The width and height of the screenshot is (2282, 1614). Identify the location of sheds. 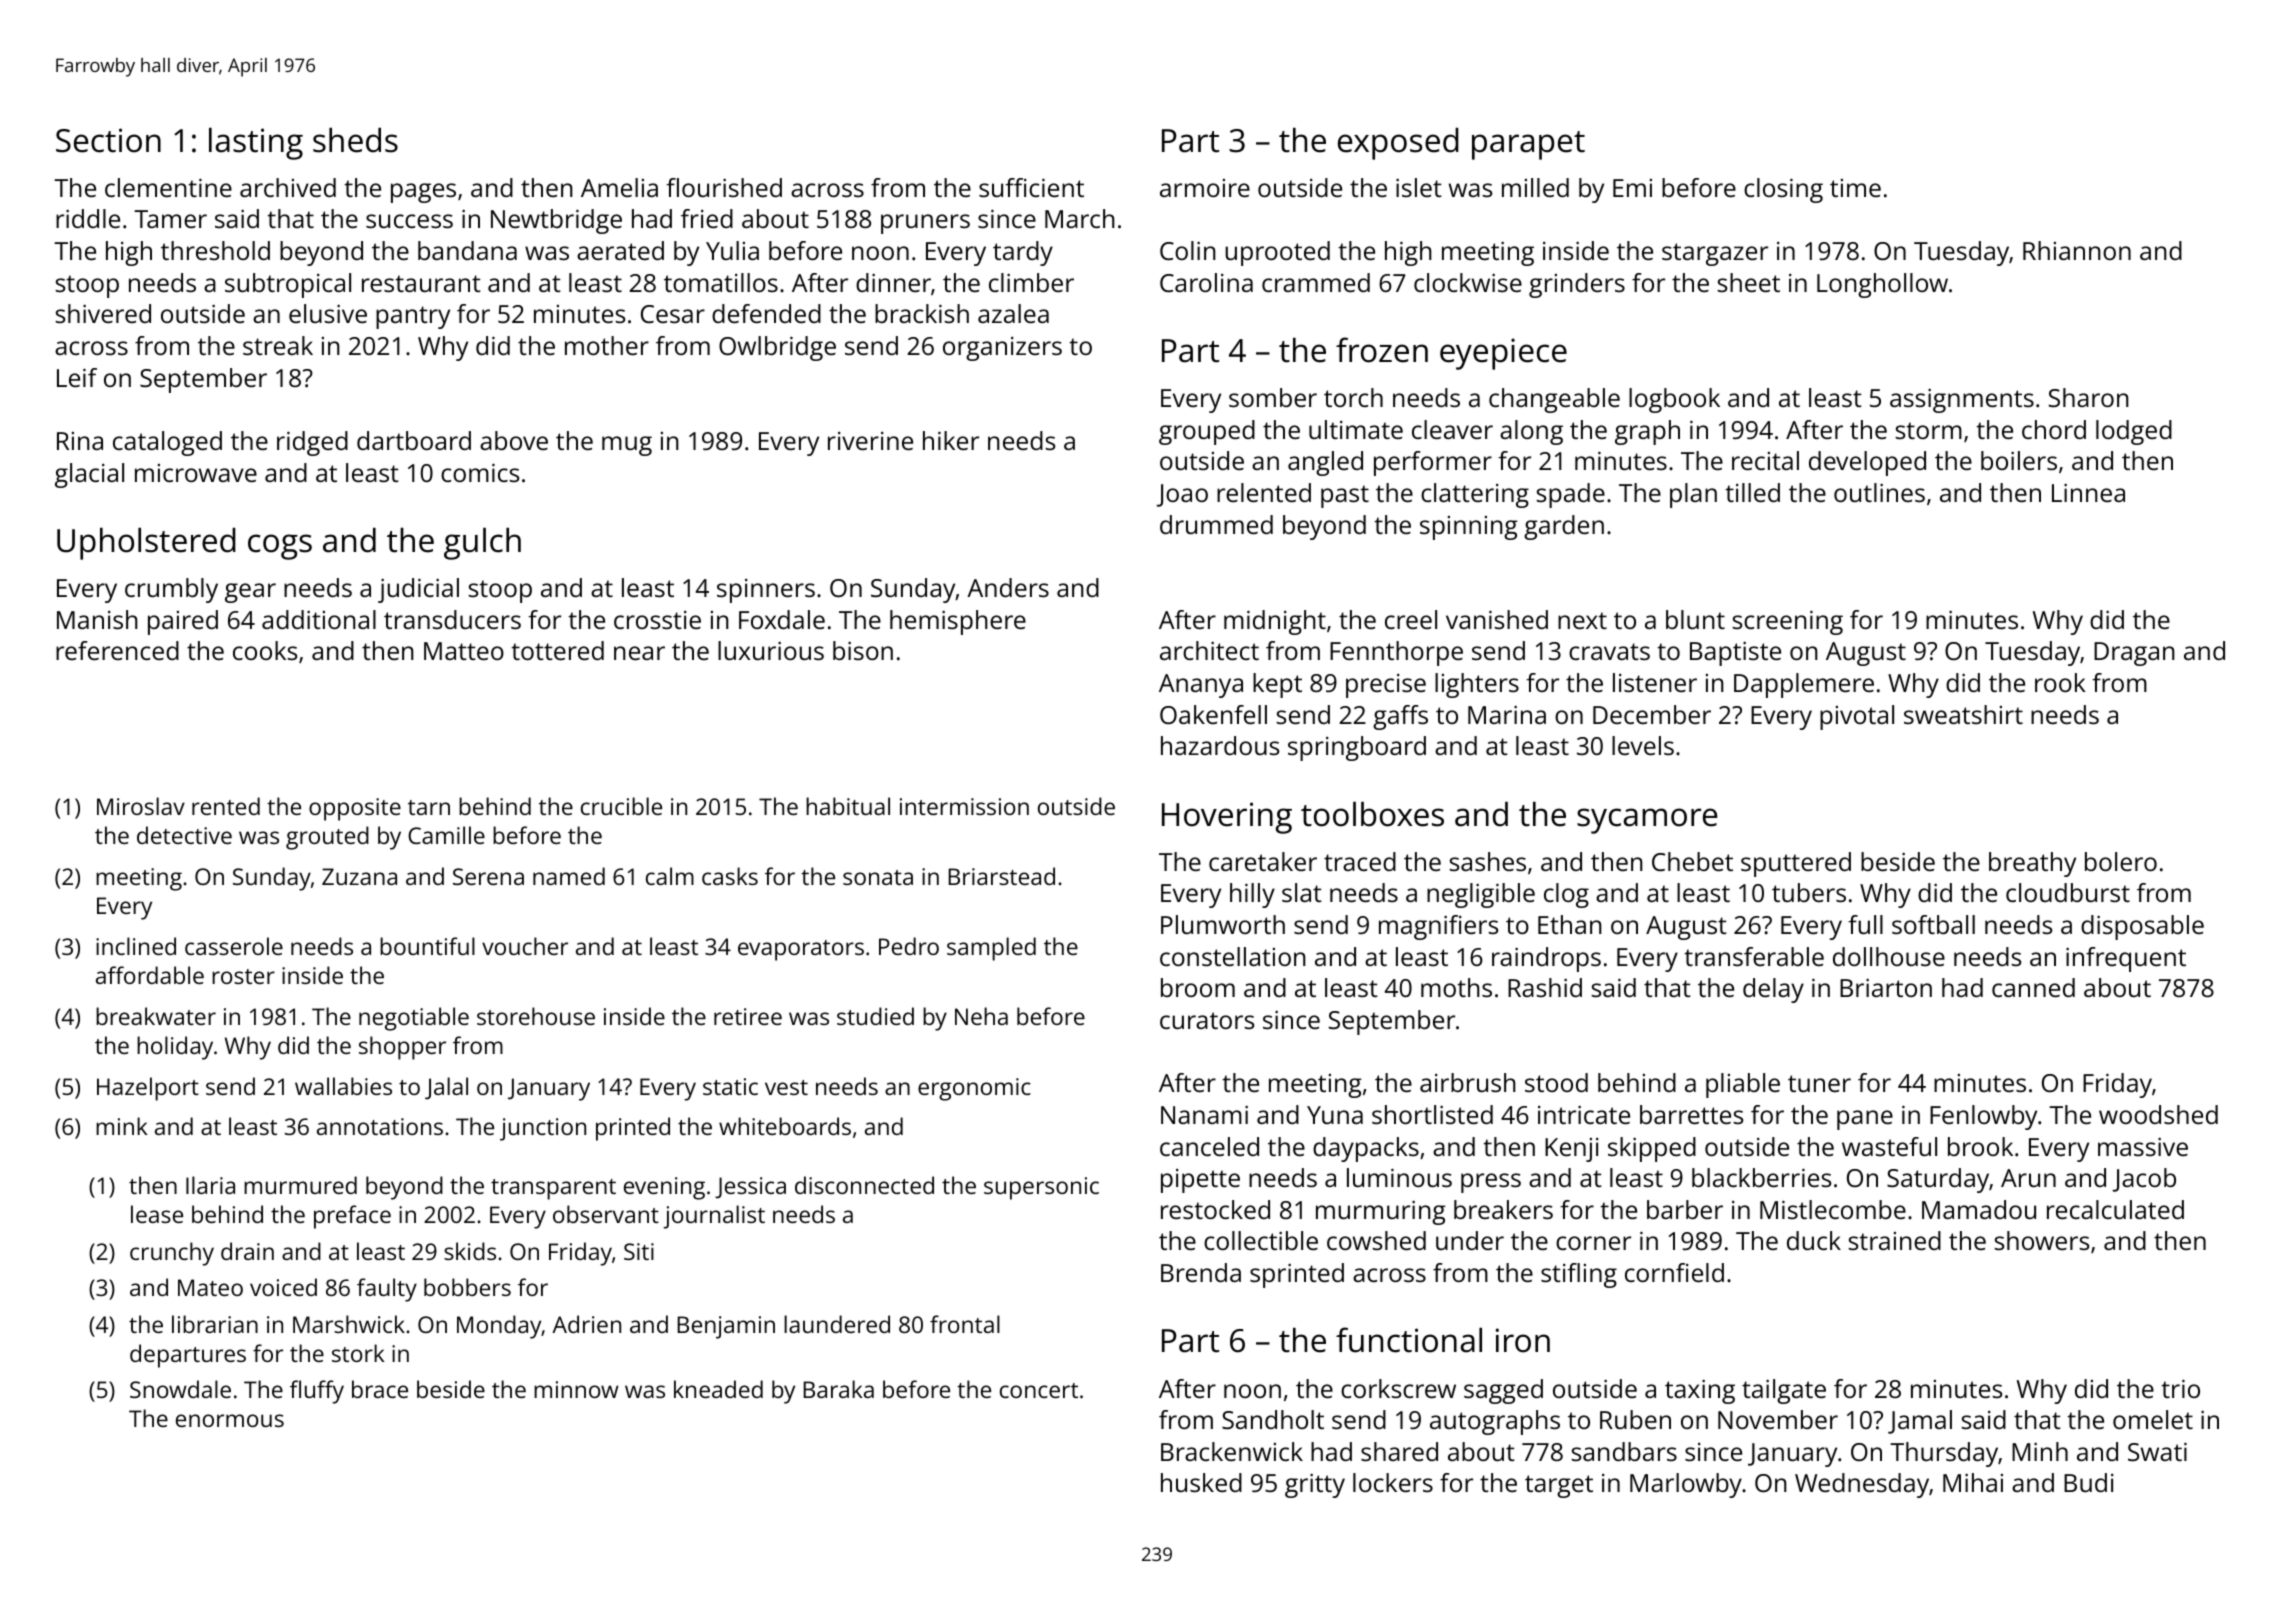
(355, 140).
